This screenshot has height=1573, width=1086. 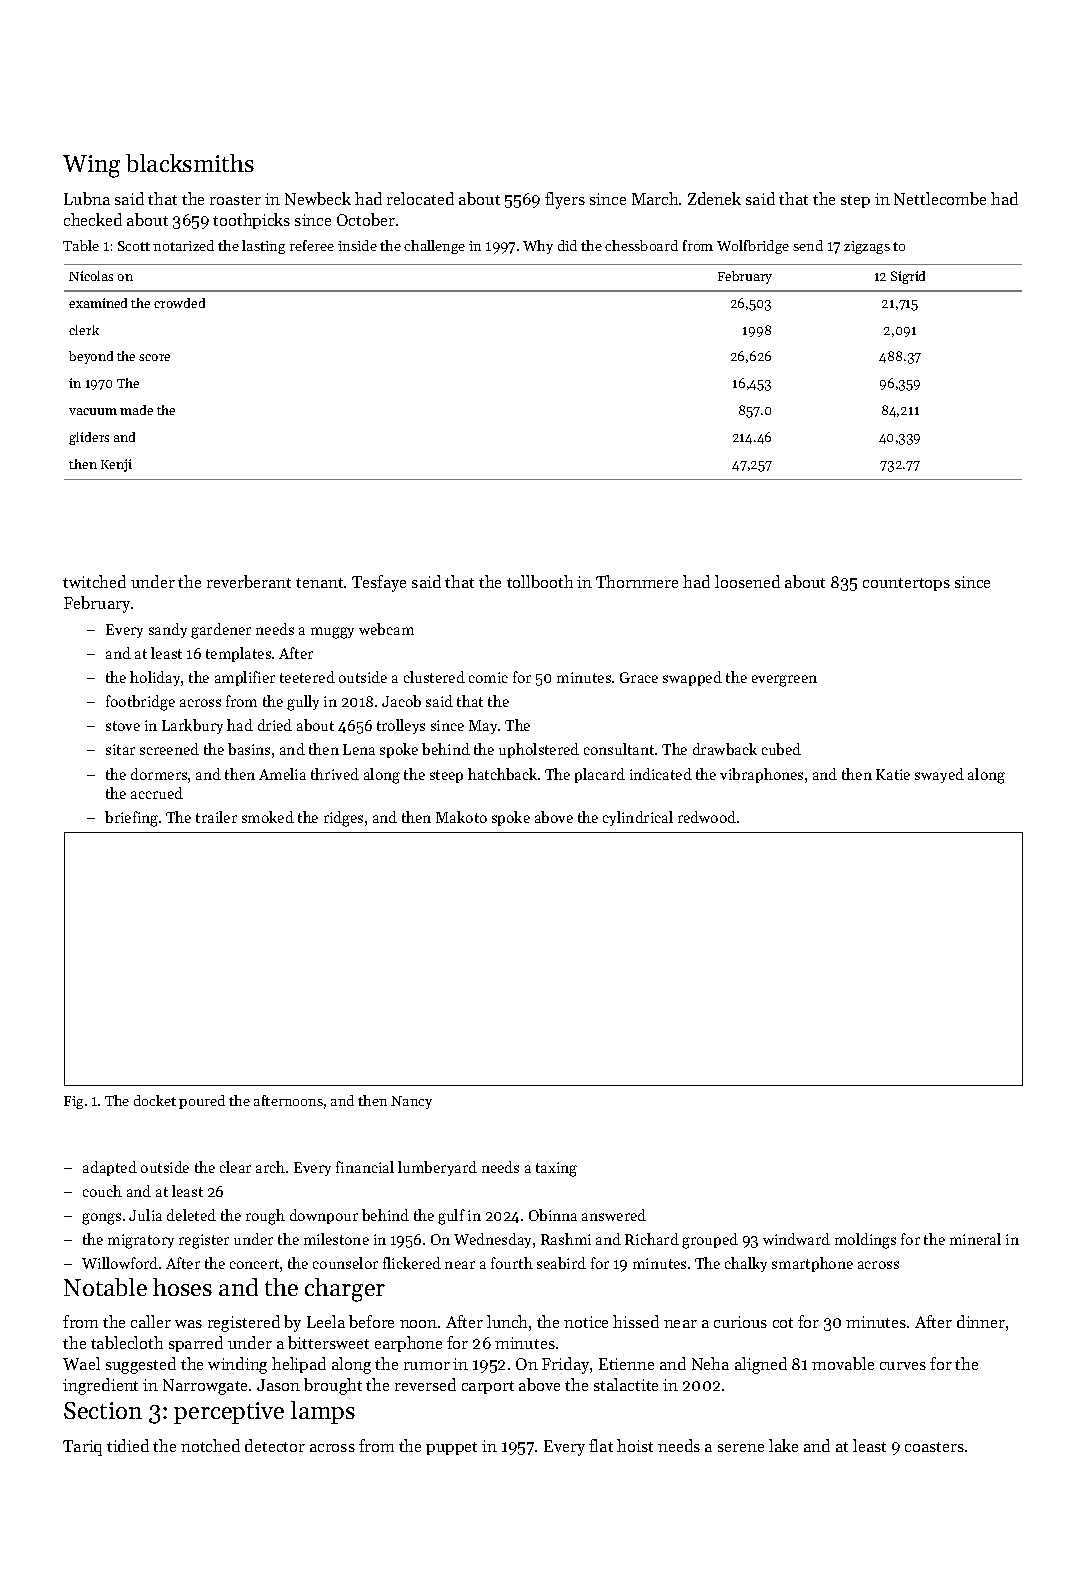 What do you see at coordinates (796, 1239) in the screenshot?
I see `windward` at bounding box center [796, 1239].
